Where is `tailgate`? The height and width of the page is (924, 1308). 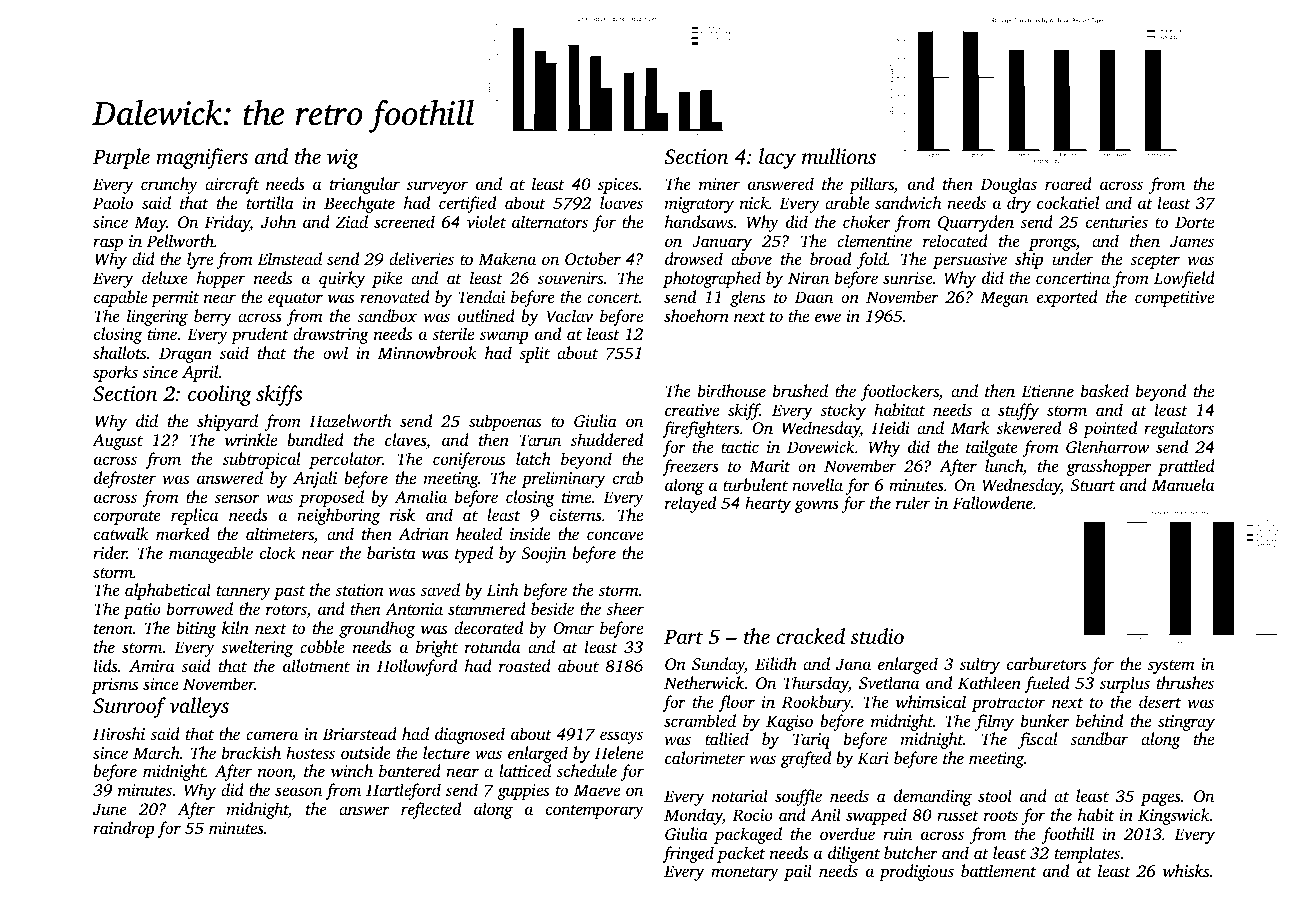
tailgate is located at coordinates (992, 448).
